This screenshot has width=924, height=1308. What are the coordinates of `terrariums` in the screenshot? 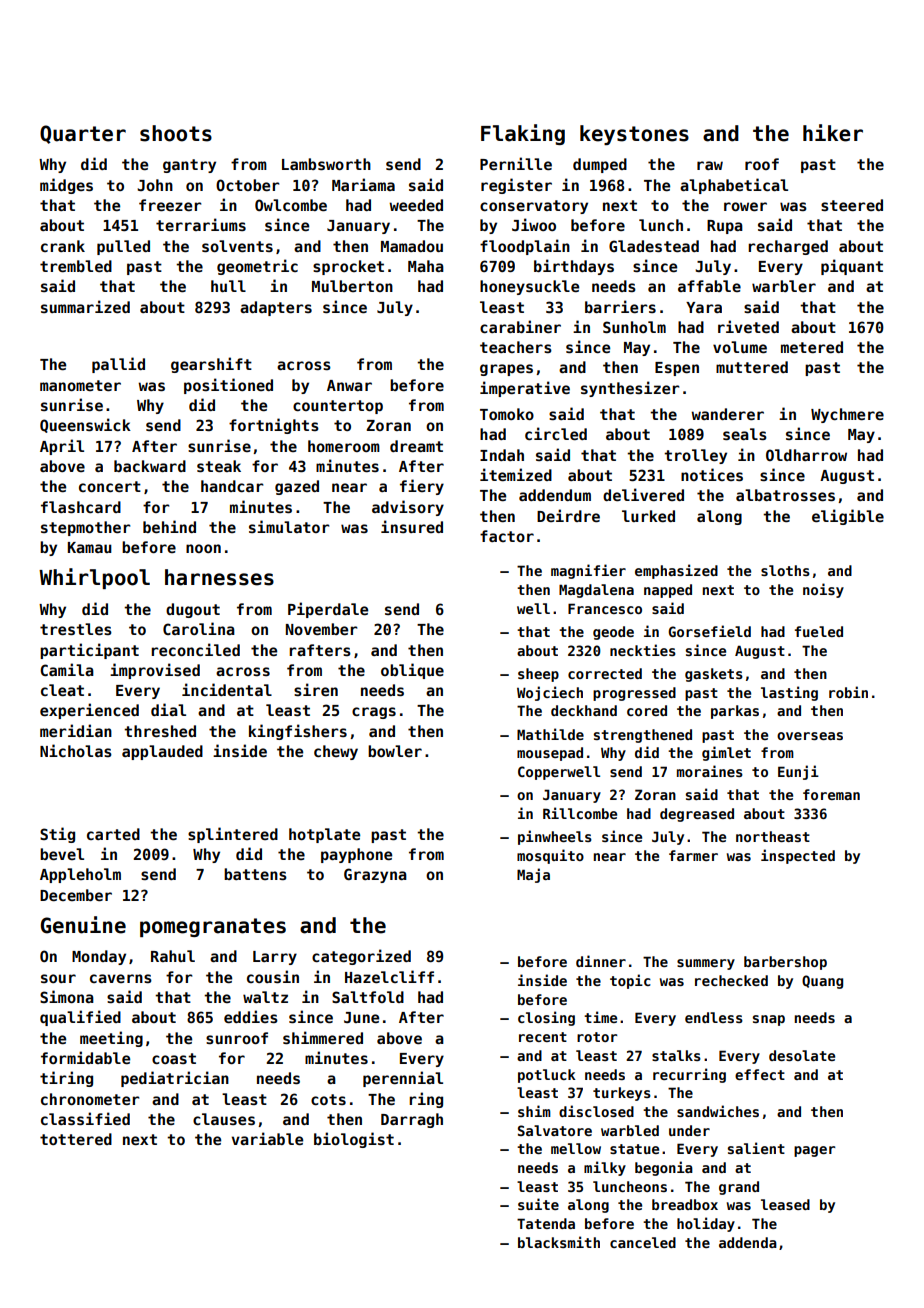 It's located at (201, 224).
